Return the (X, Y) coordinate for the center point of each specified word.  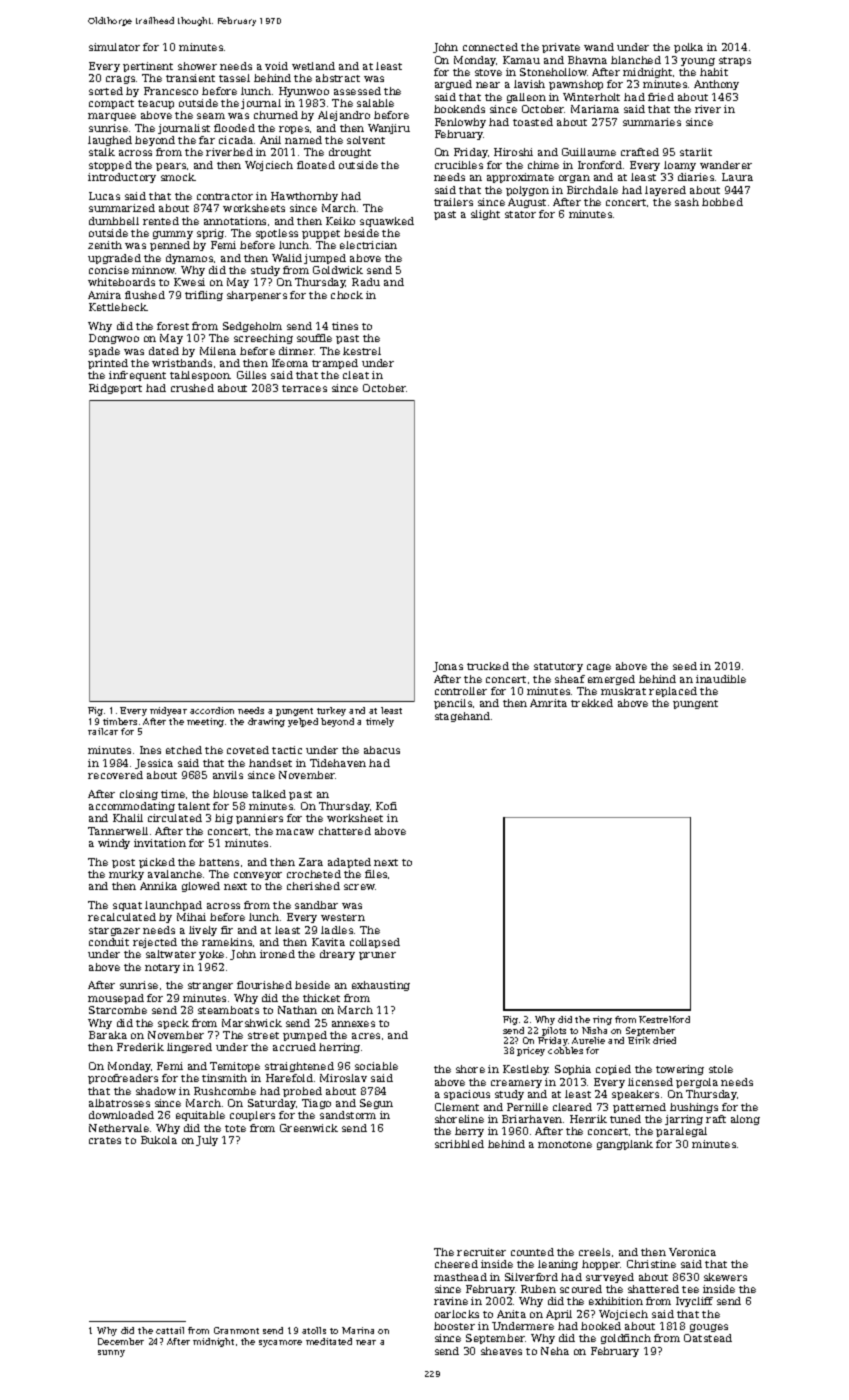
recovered (115, 775)
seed (685, 666)
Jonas (448, 667)
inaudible (721, 679)
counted (532, 1252)
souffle (314, 338)
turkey (331, 711)
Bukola (159, 1140)
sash (687, 202)
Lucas (104, 196)
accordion (212, 710)
